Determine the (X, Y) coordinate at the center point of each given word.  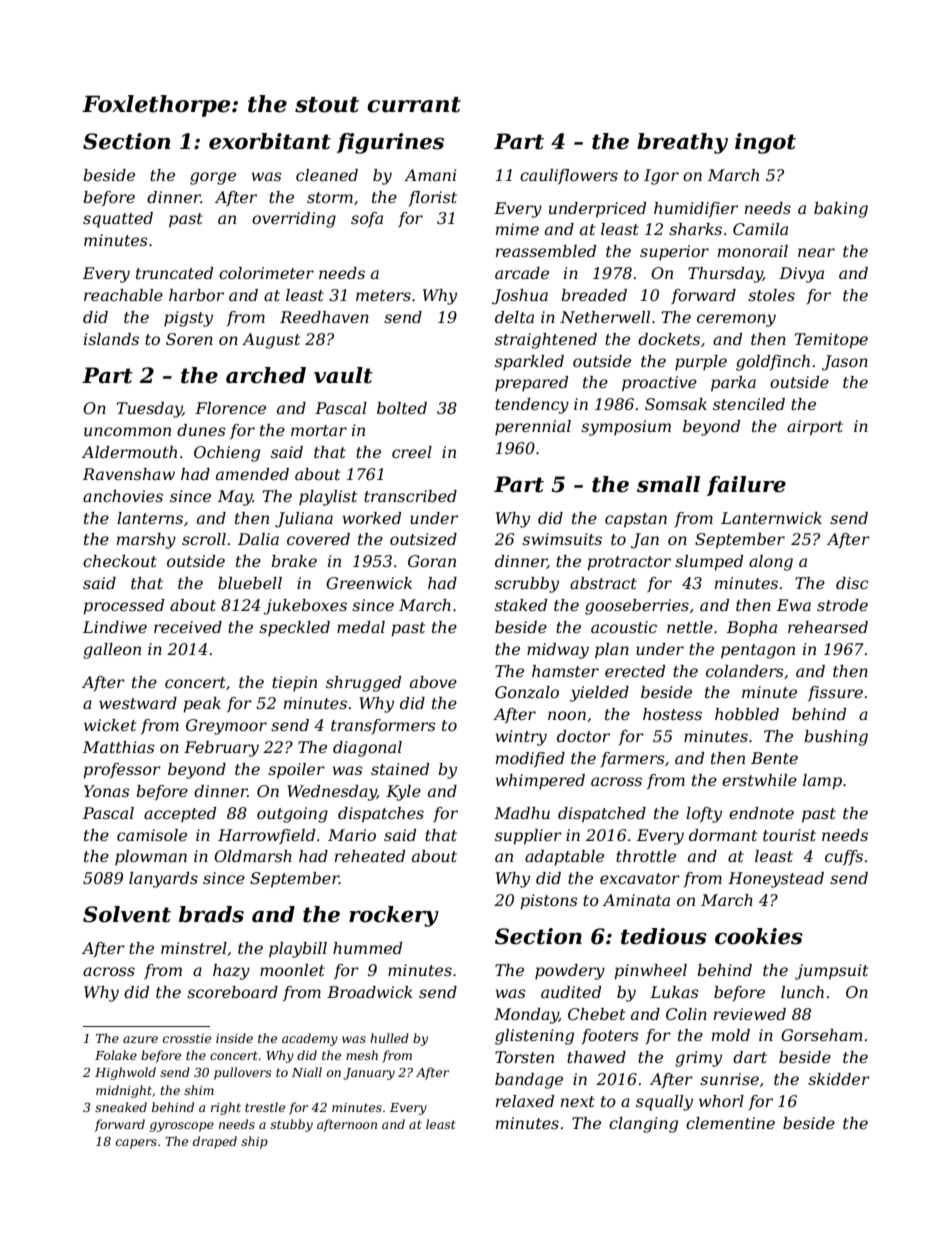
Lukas (674, 992)
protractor (629, 563)
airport (815, 428)
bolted (402, 408)
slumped (709, 563)
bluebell (250, 583)
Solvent (127, 914)
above (433, 682)
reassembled (546, 251)
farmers (632, 759)
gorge (213, 178)
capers (136, 1144)
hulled (389, 1038)
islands (111, 339)
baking (841, 210)
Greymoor (226, 727)
